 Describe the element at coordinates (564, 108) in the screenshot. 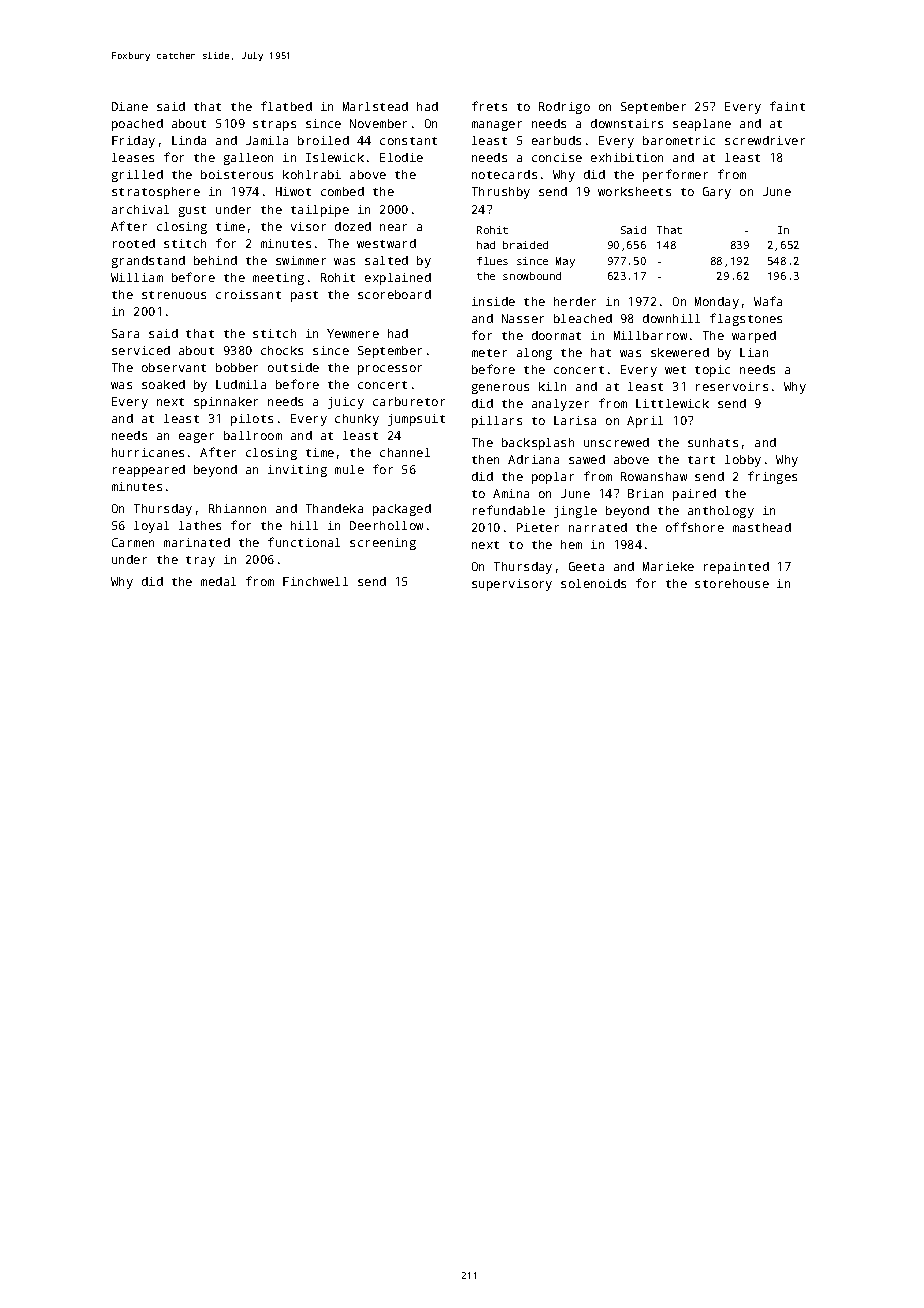

I see `Rodrigo` at that location.
